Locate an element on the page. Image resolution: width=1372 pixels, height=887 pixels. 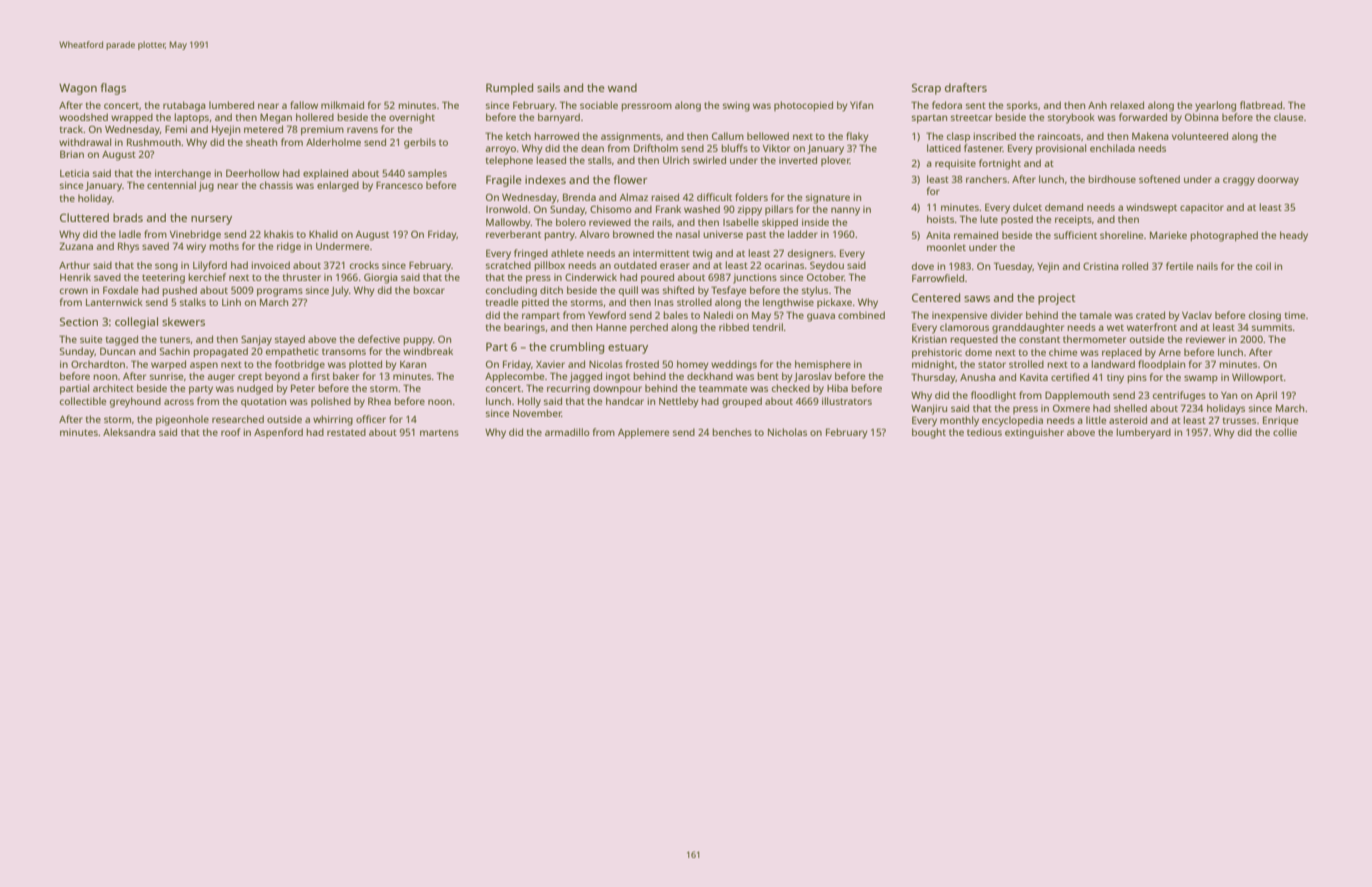
Duncan is located at coordinates (117, 351).
